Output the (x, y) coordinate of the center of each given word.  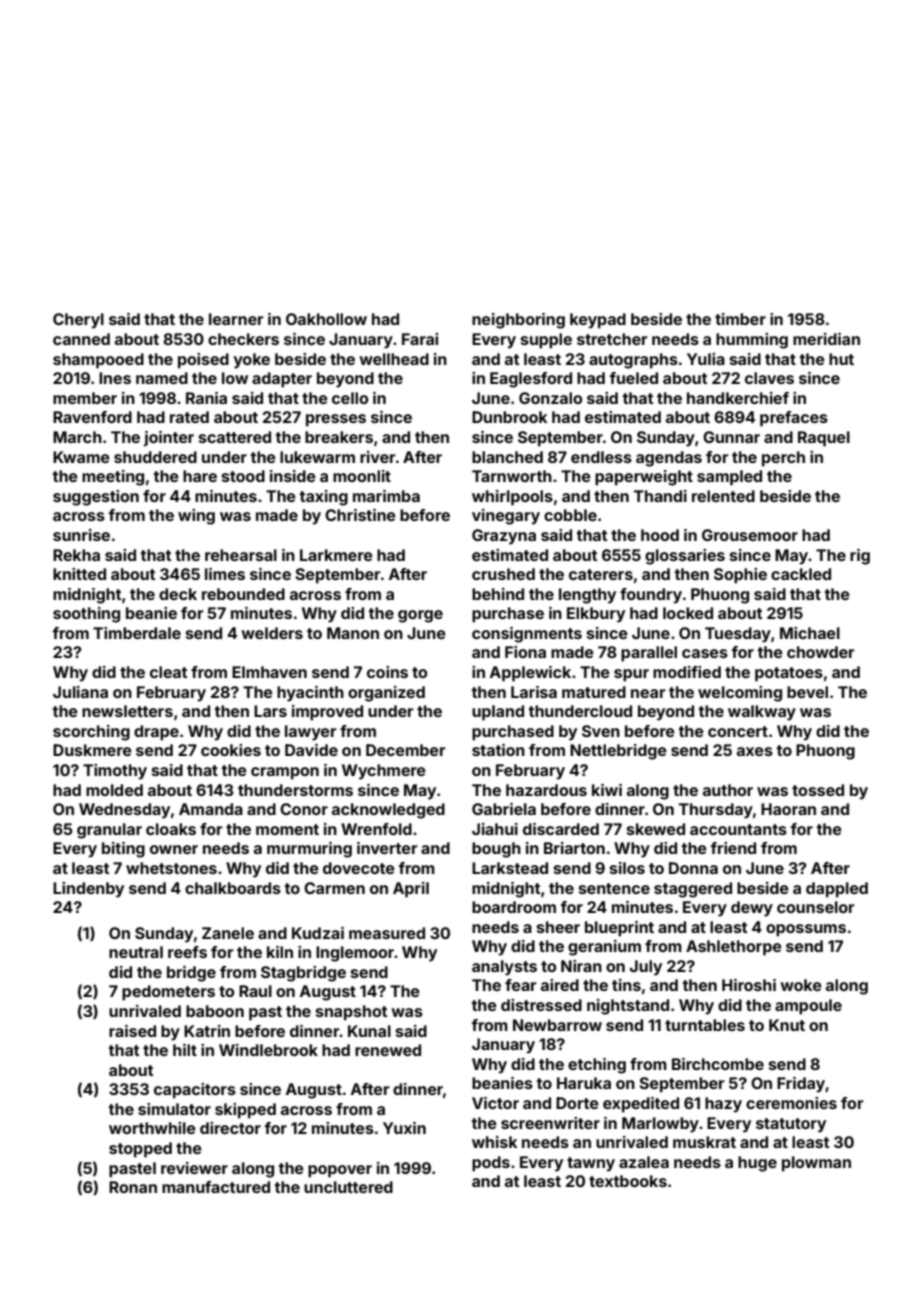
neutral (136, 952)
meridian (826, 339)
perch (783, 459)
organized (386, 694)
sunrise (81, 535)
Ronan (133, 1187)
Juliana (80, 692)
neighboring (518, 321)
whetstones (171, 868)
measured (387, 933)
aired (560, 985)
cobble (570, 515)
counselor (816, 907)
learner (236, 319)
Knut (787, 1025)
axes (755, 751)
